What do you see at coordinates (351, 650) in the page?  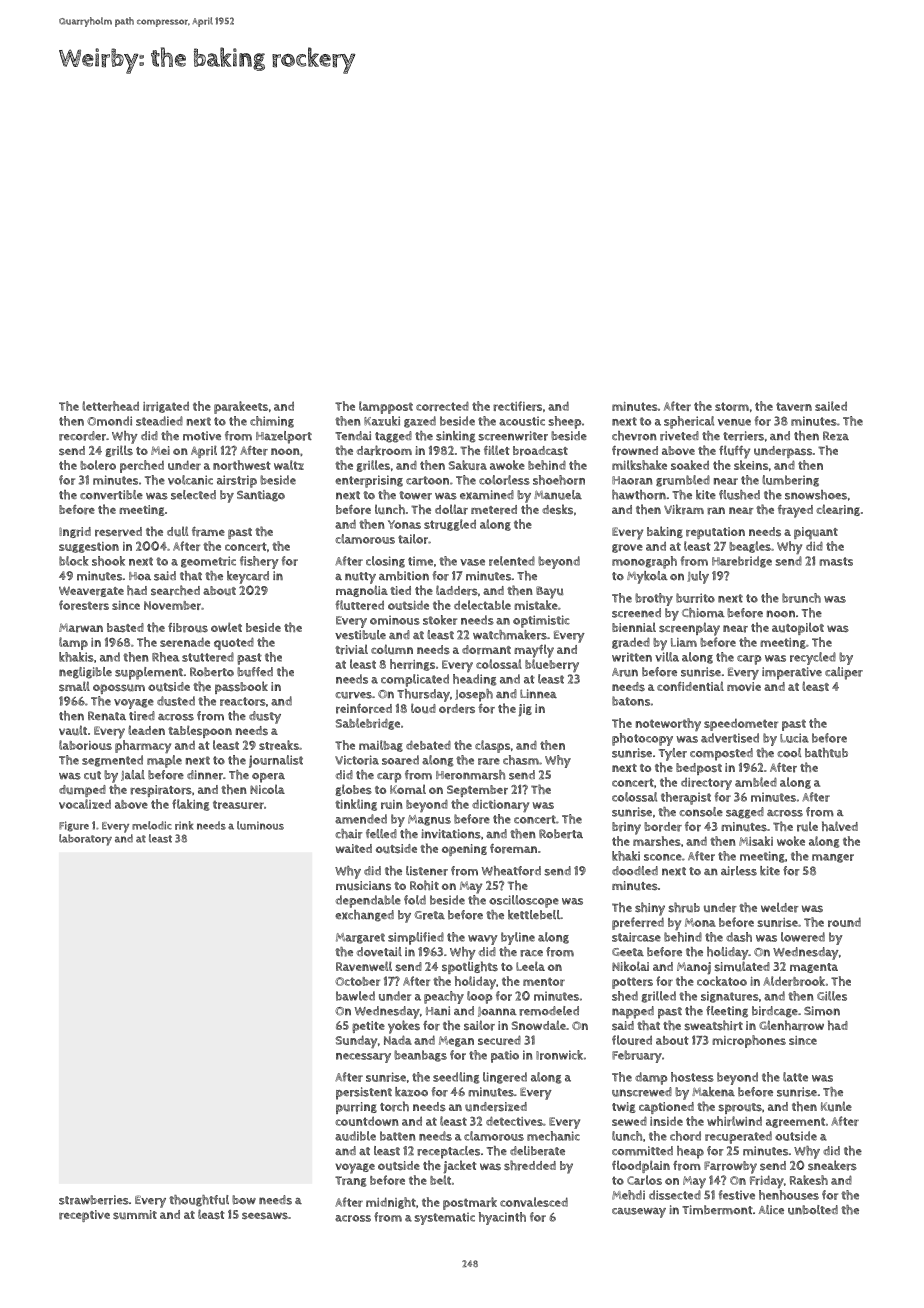 I see `trivial` at bounding box center [351, 650].
